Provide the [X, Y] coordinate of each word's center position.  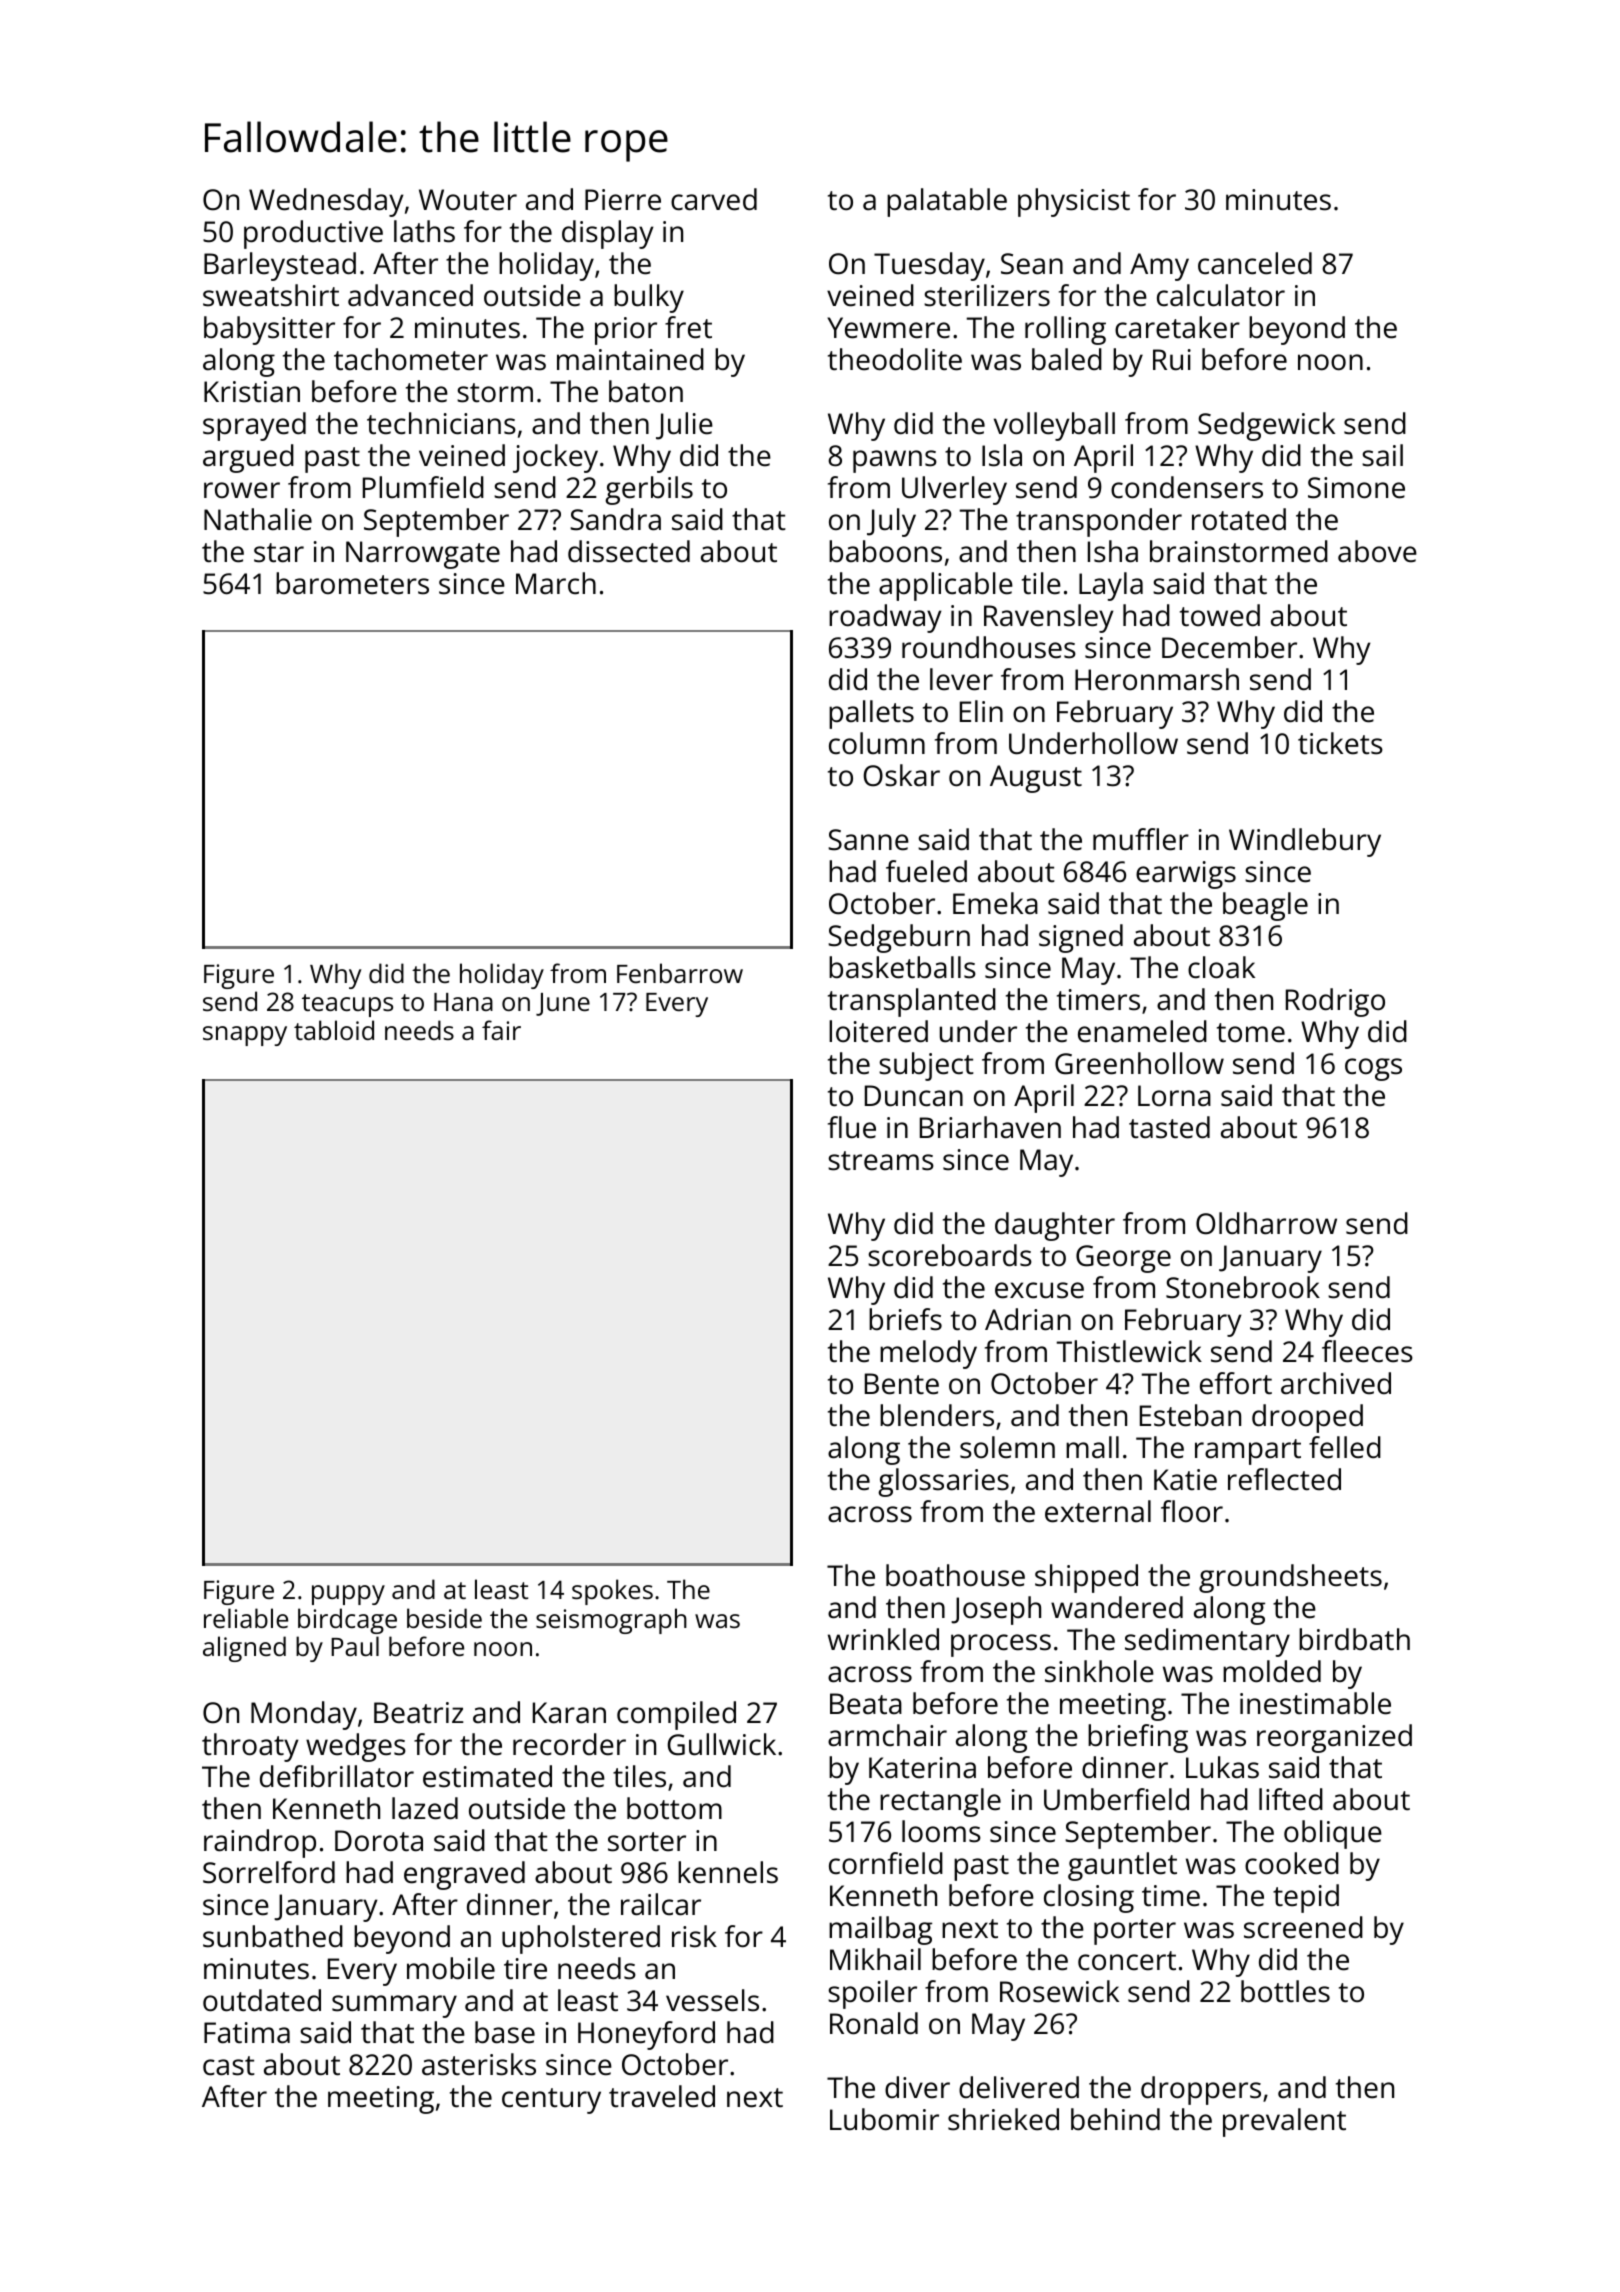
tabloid [334, 1030]
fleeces [1367, 1351]
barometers [352, 583]
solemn [1007, 1447]
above [1377, 551]
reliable [246, 1618]
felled [1345, 1447]
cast [229, 2066]
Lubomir [884, 2119]
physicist [1074, 202]
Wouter [468, 200]
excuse [1039, 1290]
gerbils [649, 490]
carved [714, 199]
